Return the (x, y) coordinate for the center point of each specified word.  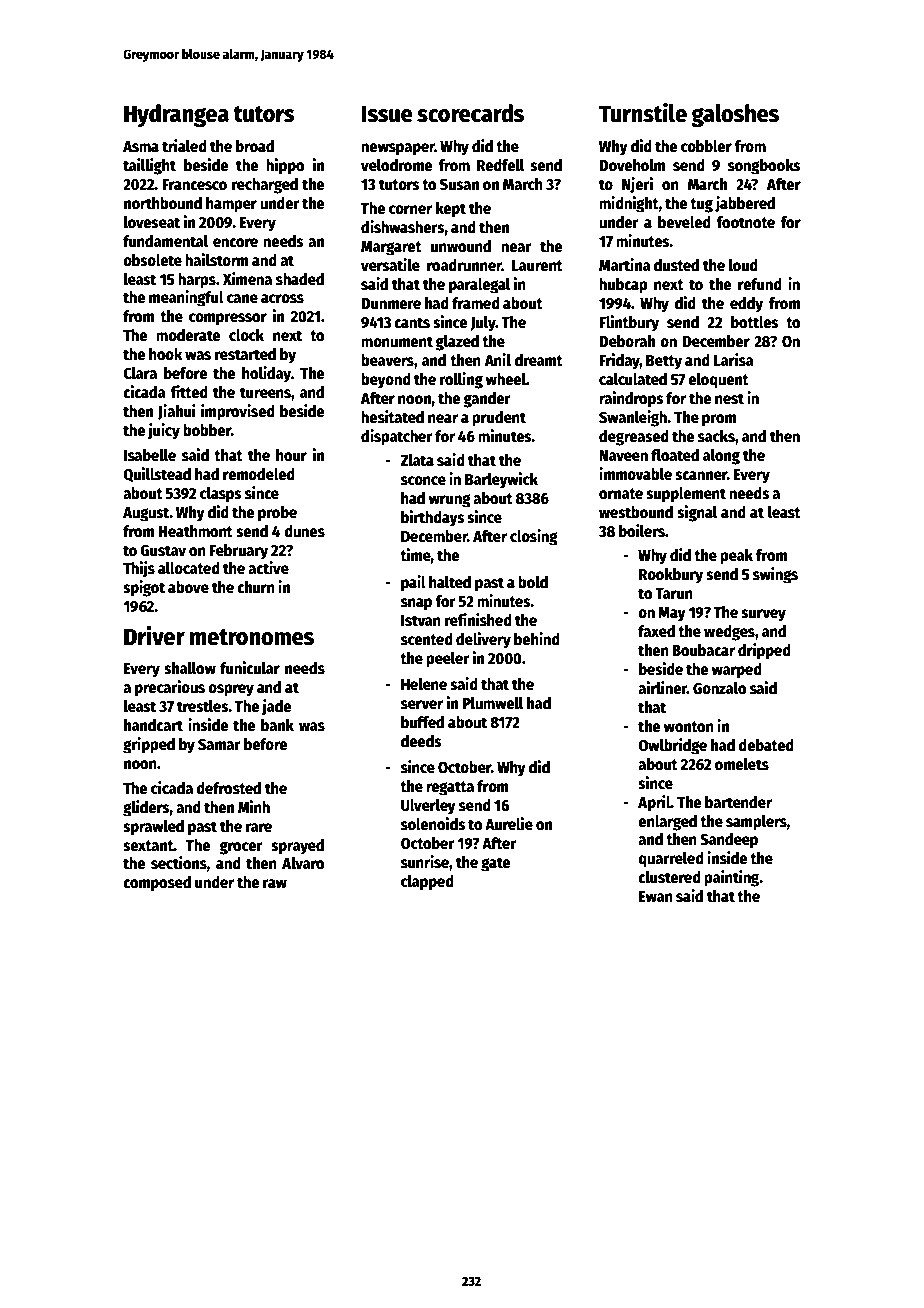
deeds (421, 741)
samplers (756, 823)
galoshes (735, 115)
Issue (387, 114)
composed (157, 884)
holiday (266, 374)
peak (736, 557)
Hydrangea (176, 115)
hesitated (392, 416)
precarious (170, 688)
